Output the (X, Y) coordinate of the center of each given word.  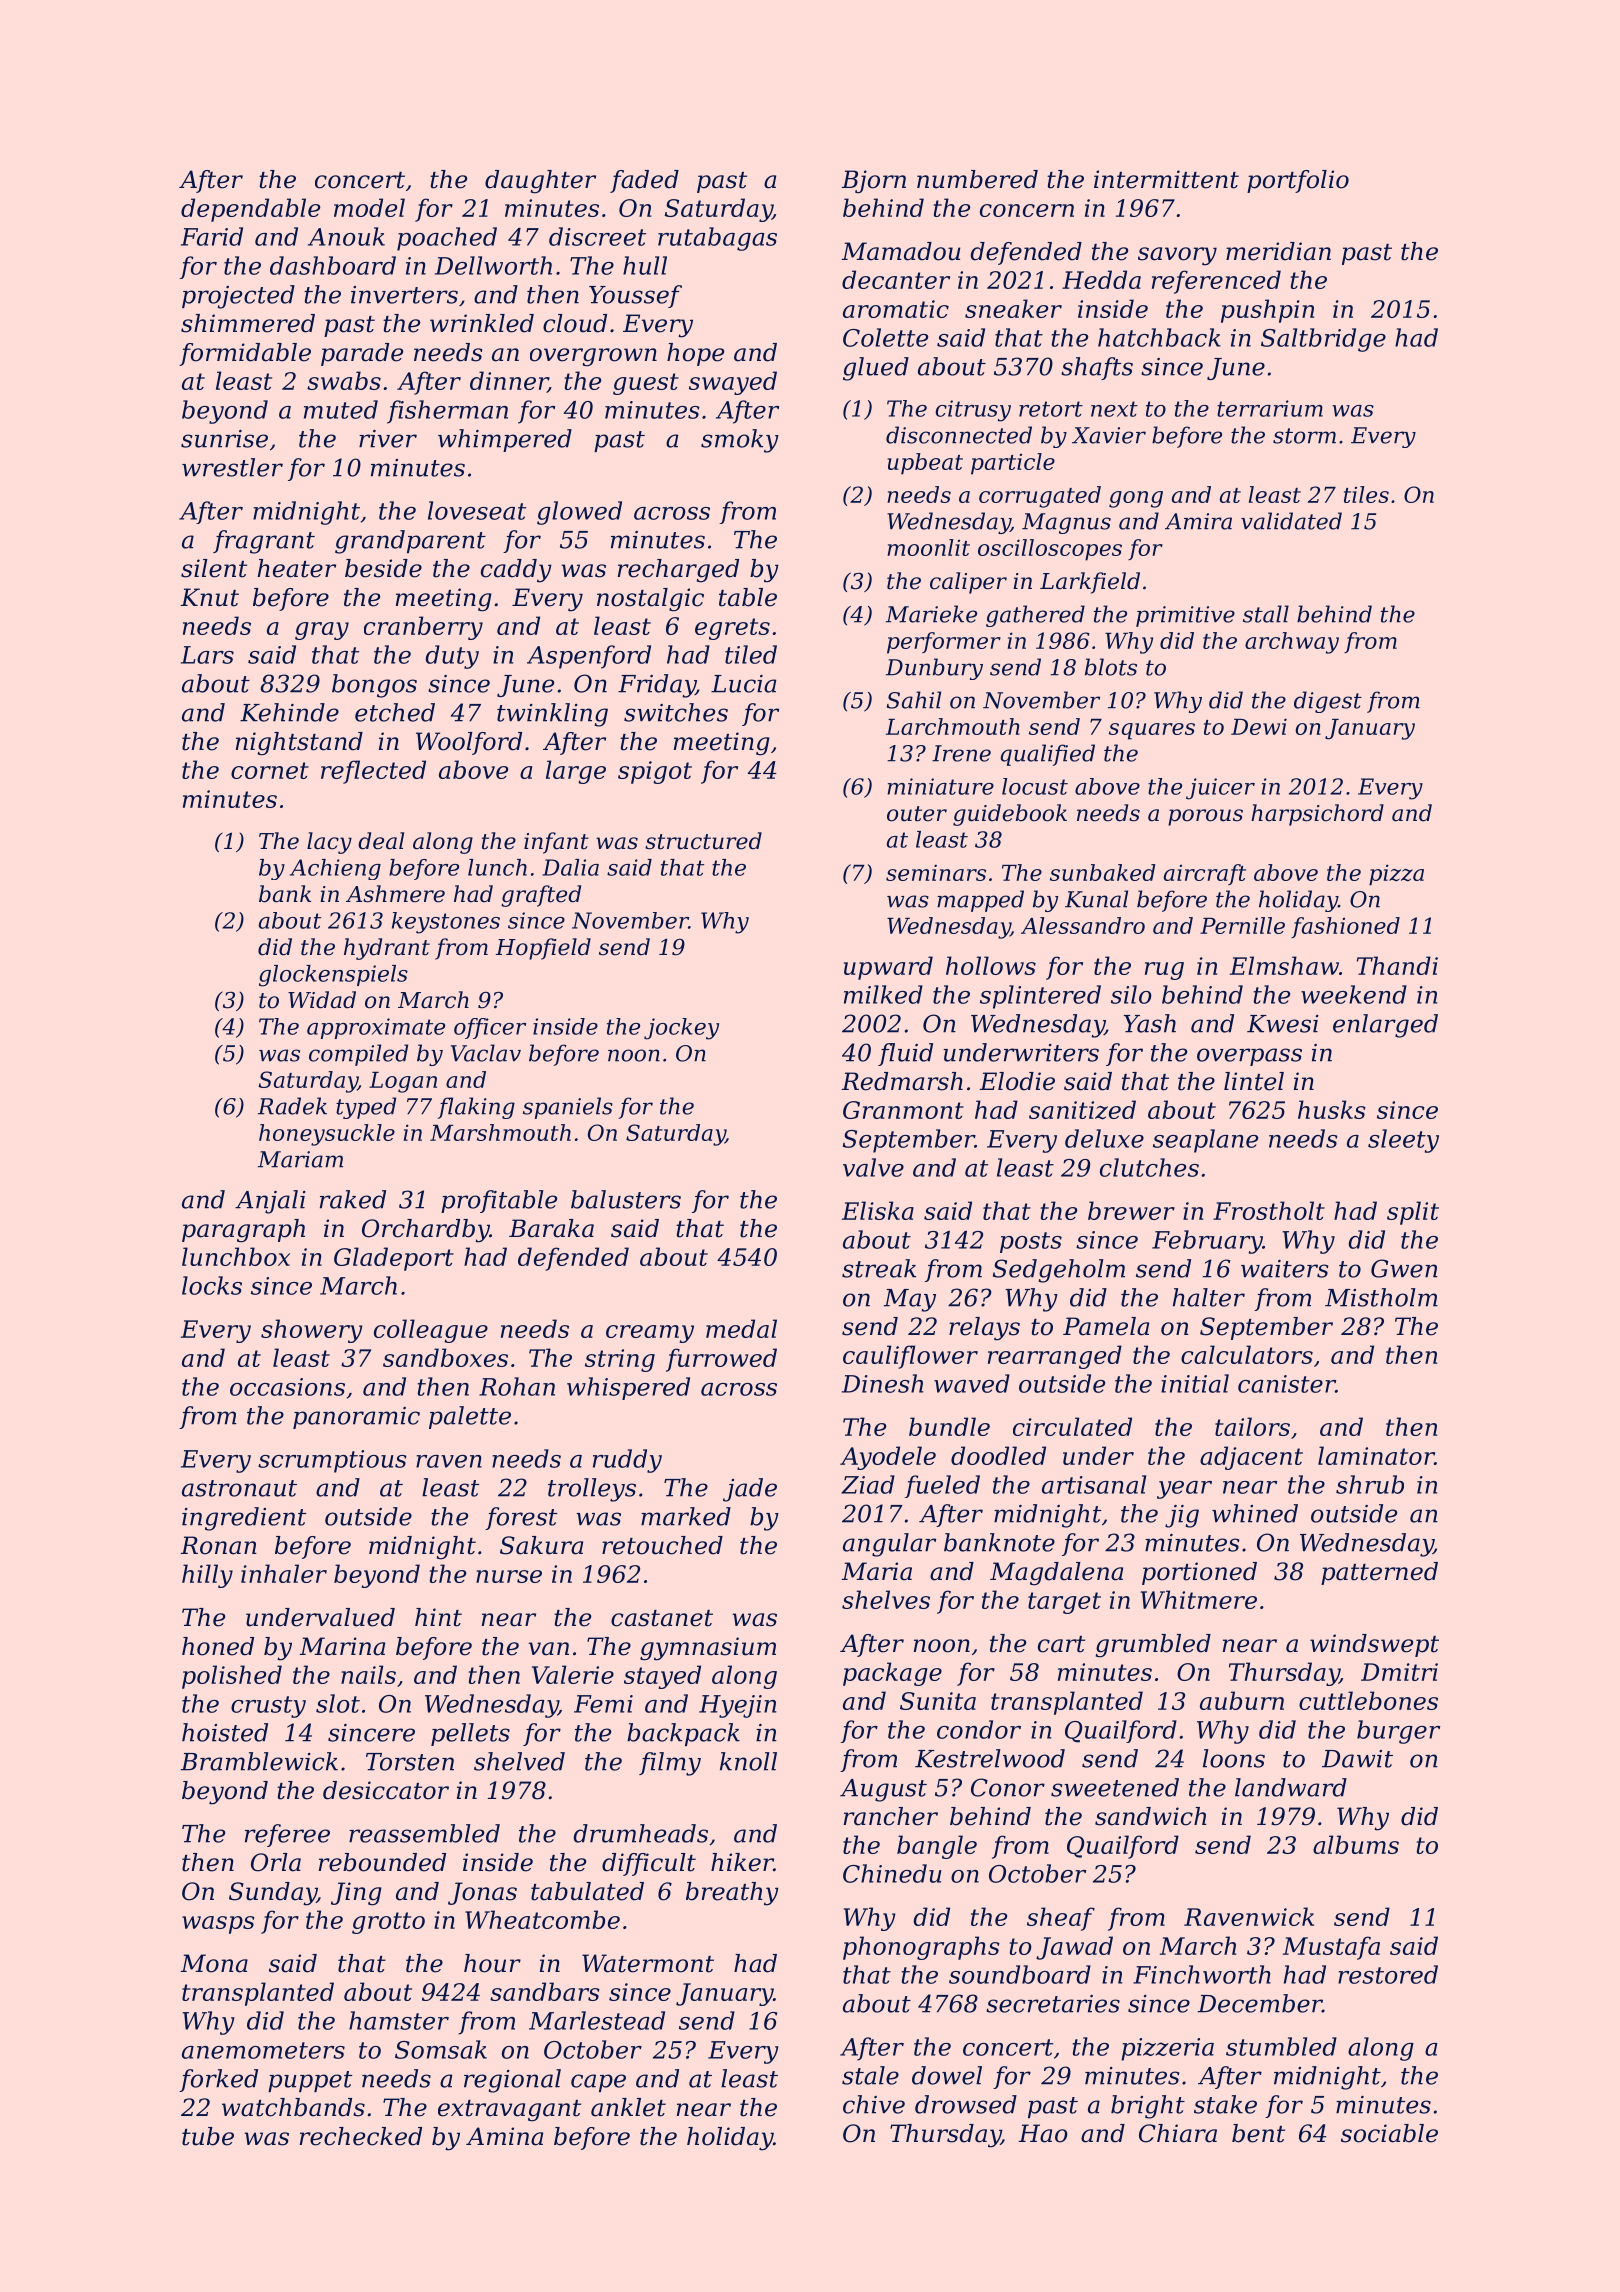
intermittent (1166, 179)
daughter (540, 182)
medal (741, 1328)
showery (311, 1331)
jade (750, 1490)
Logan (403, 1082)
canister (1286, 1384)
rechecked (361, 2136)
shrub (1370, 1484)
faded (644, 181)
